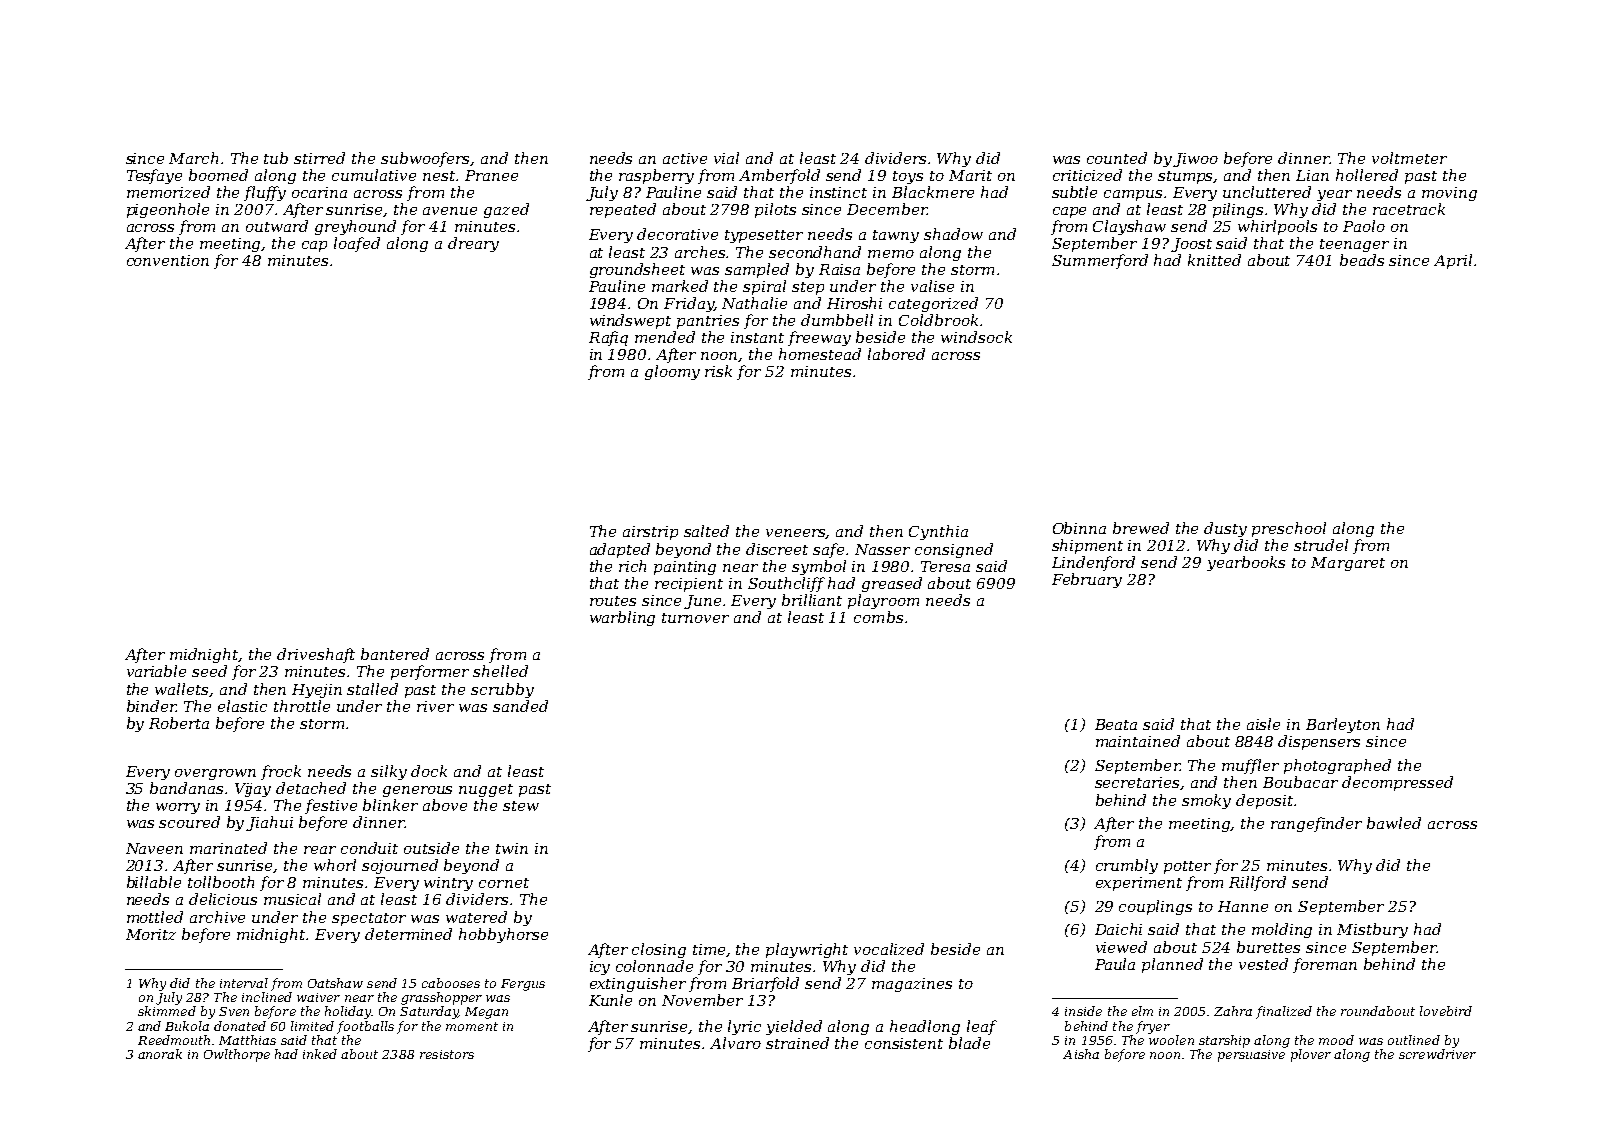 Image resolution: width=1606 pixels, height=1136 pixels. I want to click on bawled, so click(1394, 823).
